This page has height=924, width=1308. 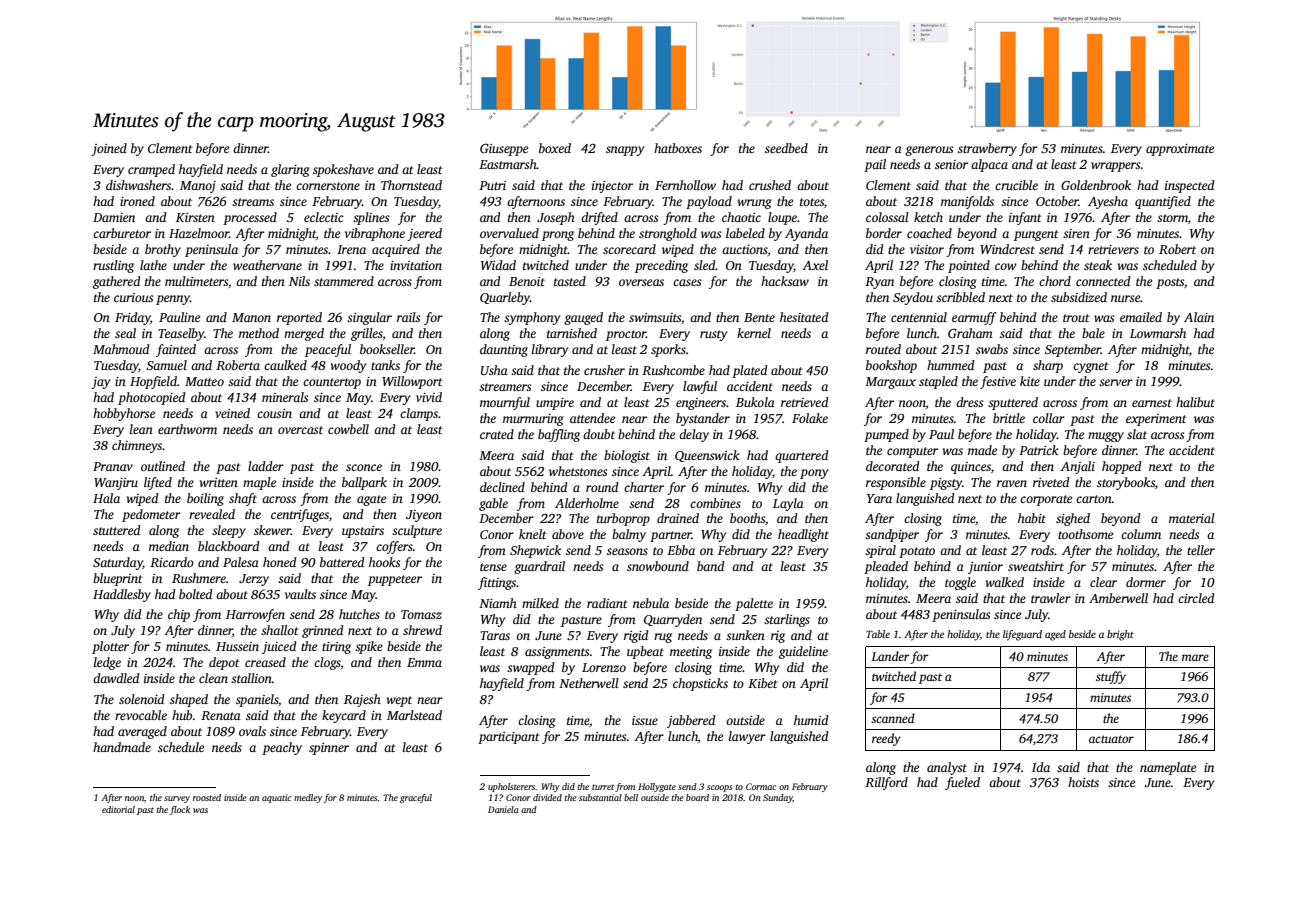 What do you see at coordinates (180, 810) in the page?
I see `flock` at bounding box center [180, 810].
